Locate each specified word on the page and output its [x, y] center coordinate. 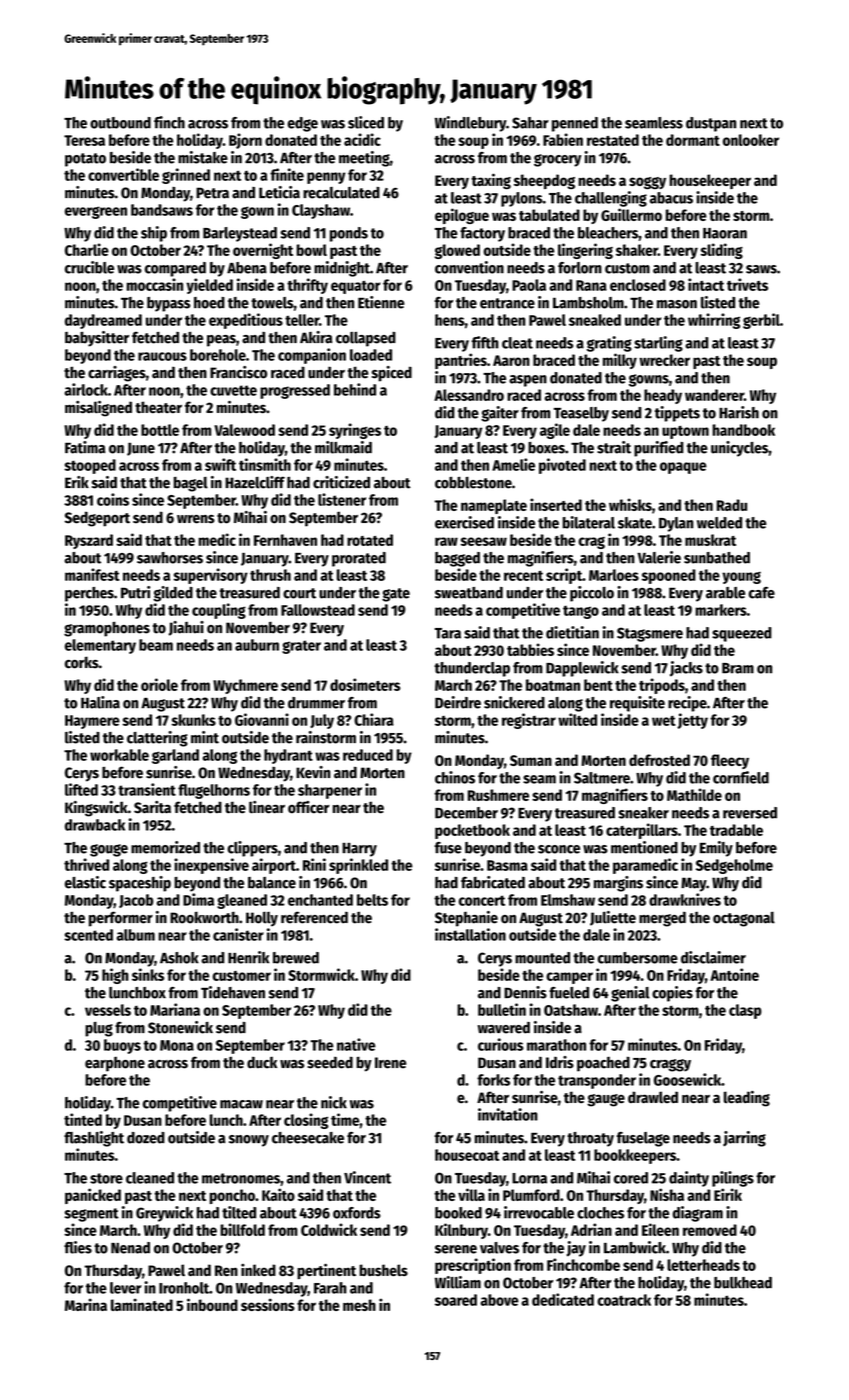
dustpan [711, 124]
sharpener [330, 791]
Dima [198, 899]
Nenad [130, 1248]
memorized [165, 847]
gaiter [500, 414]
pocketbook [472, 831]
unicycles [739, 449]
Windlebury [470, 124]
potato [85, 160]
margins [618, 884]
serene [456, 1249]
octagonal [744, 919]
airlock [86, 389]
